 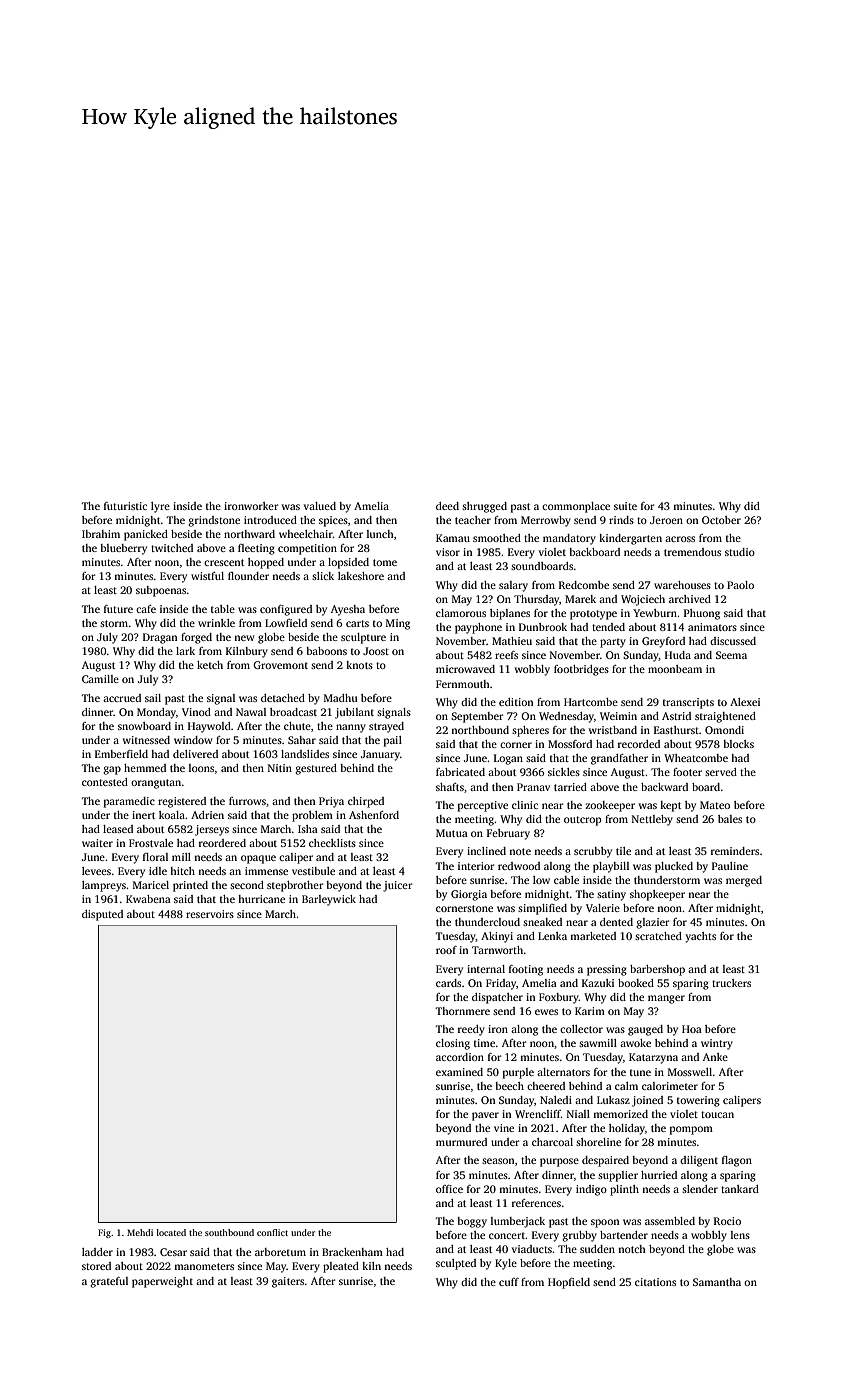 I want to click on valued, so click(x=320, y=506).
